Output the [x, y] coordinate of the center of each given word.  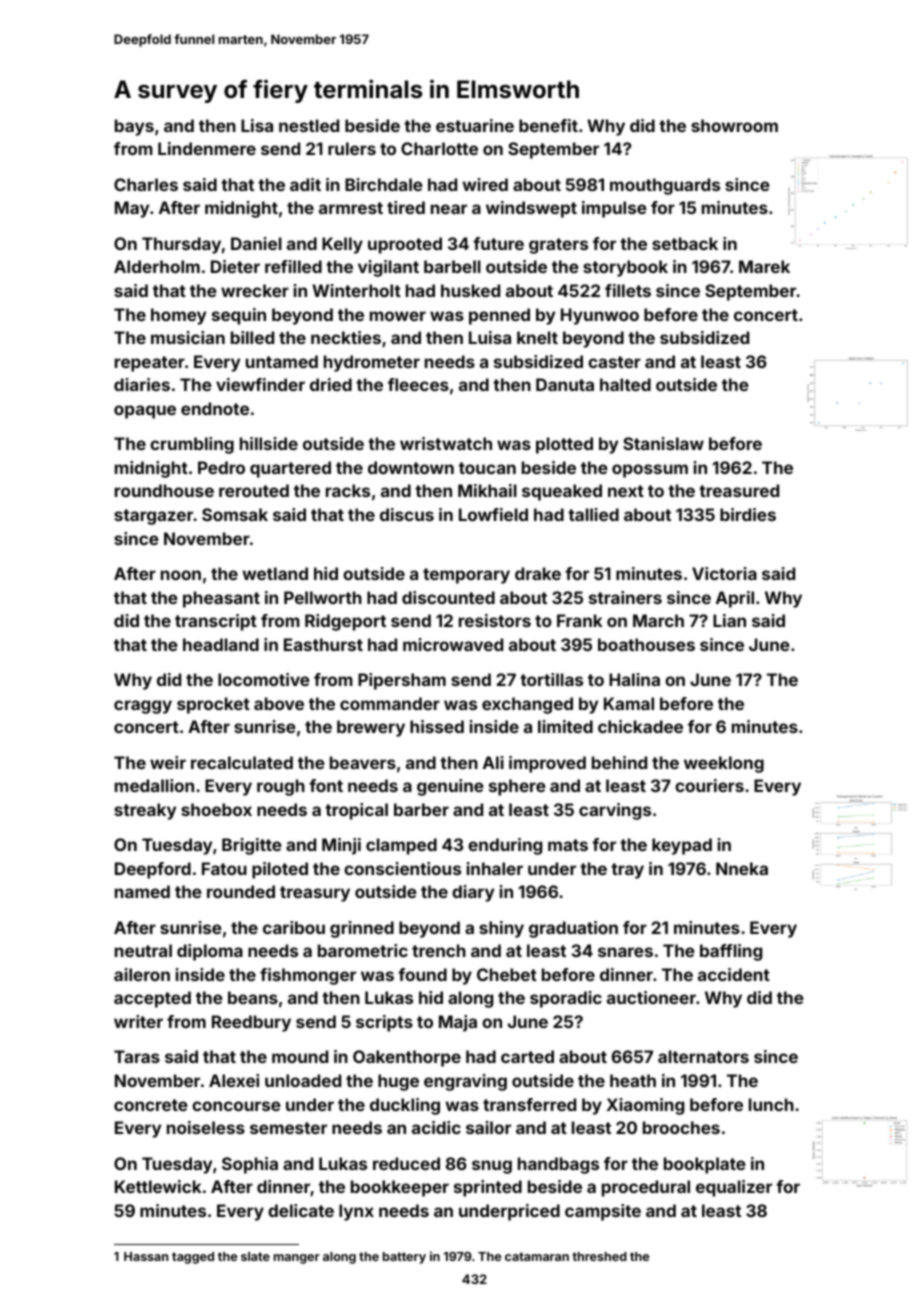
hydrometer [372, 363]
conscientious [402, 868]
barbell [452, 266]
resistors [495, 620]
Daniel [256, 243]
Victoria [724, 573]
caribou [294, 927]
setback [685, 243]
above [279, 703]
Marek [764, 266]
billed [252, 337]
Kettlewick [158, 1186]
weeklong [724, 764]
